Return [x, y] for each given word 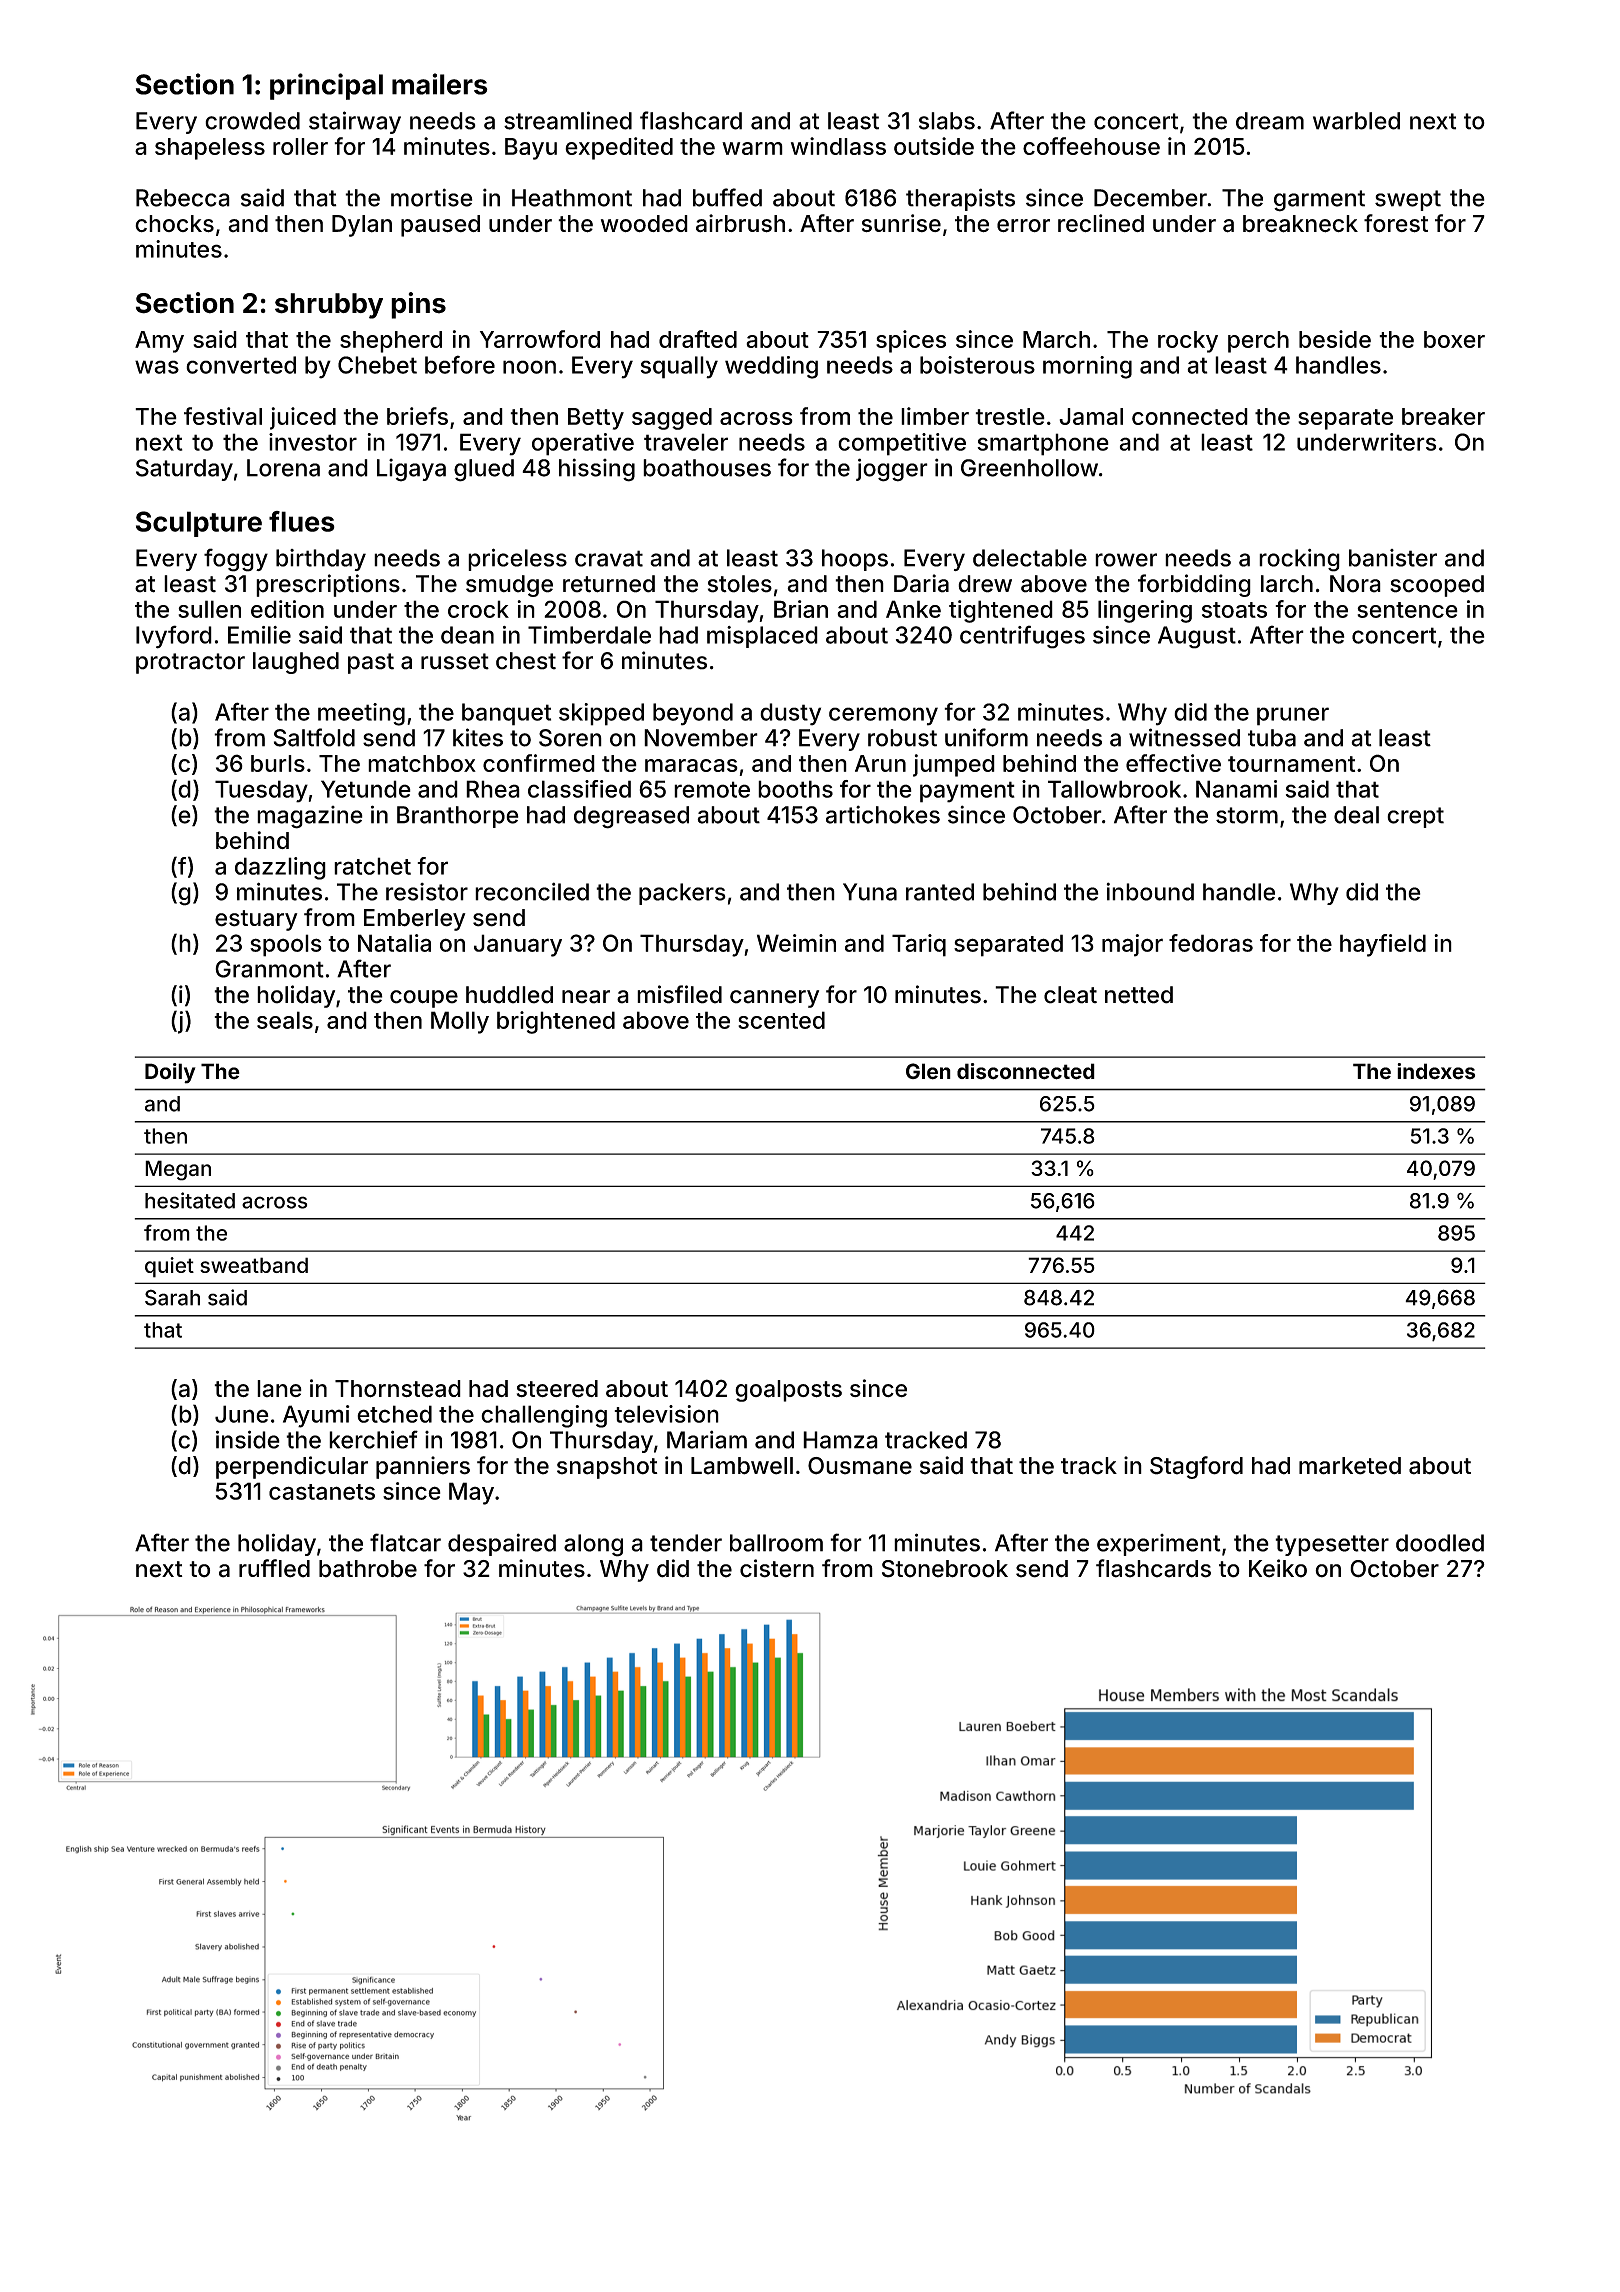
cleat [1070, 995]
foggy [236, 560]
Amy [159, 342]
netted [1139, 995]
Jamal [1091, 416]
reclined [1101, 223]
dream [1270, 121]
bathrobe [368, 1569]
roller [300, 146]
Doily [170, 1073]
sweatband [254, 1265]
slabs [947, 121]
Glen [928, 1071]
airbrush [740, 223]
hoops [855, 560]
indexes [1436, 1071]
